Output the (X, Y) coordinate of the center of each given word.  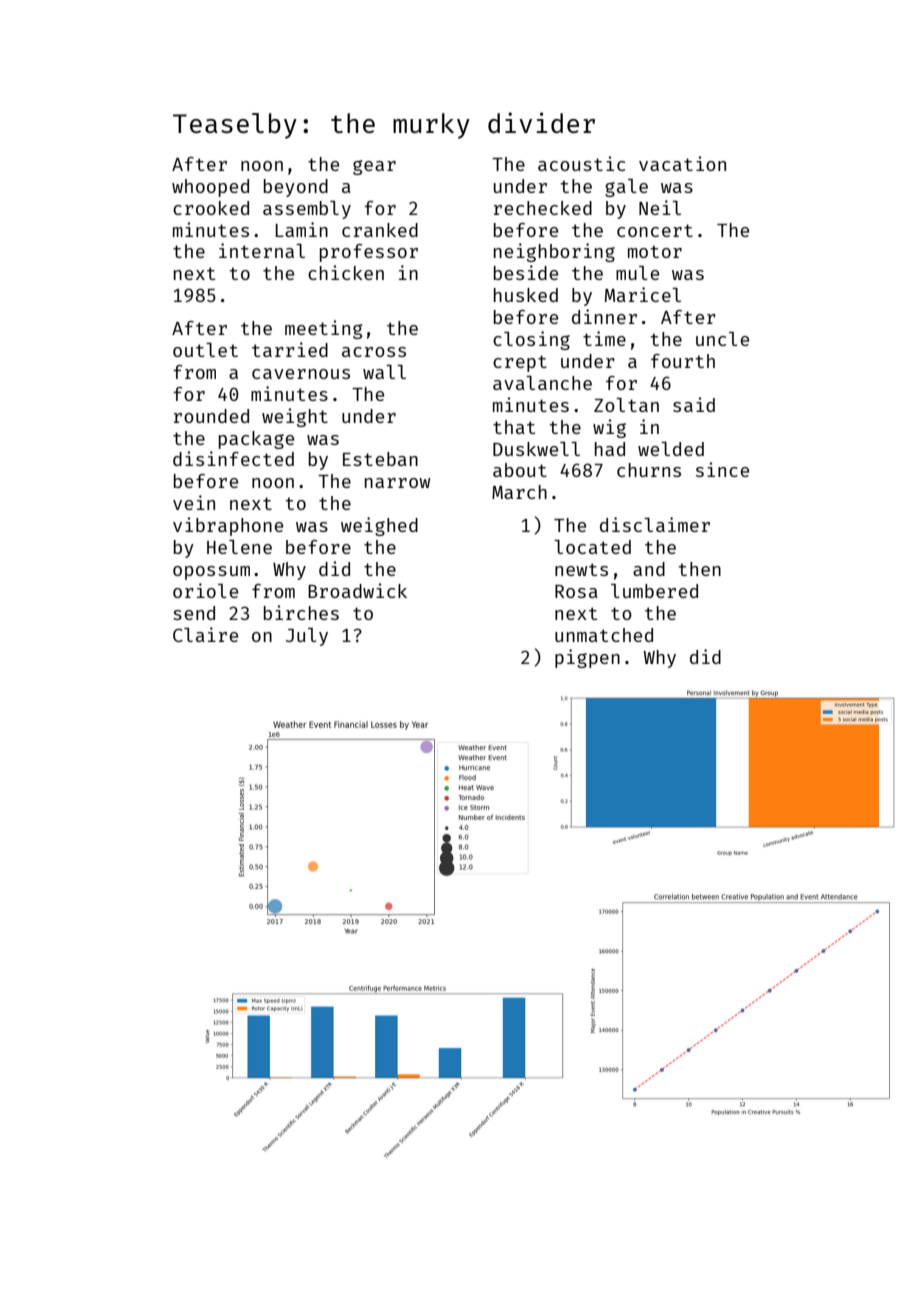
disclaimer (655, 524)
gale (626, 188)
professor (369, 253)
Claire (205, 634)
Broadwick (357, 590)
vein (194, 502)
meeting (324, 329)
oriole (205, 590)
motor (655, 251)
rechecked (543, 208)
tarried (290, 349)
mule (637, 273)
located (592, 547)
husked (526, 295)
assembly (307, 210)
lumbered (654, 591)
